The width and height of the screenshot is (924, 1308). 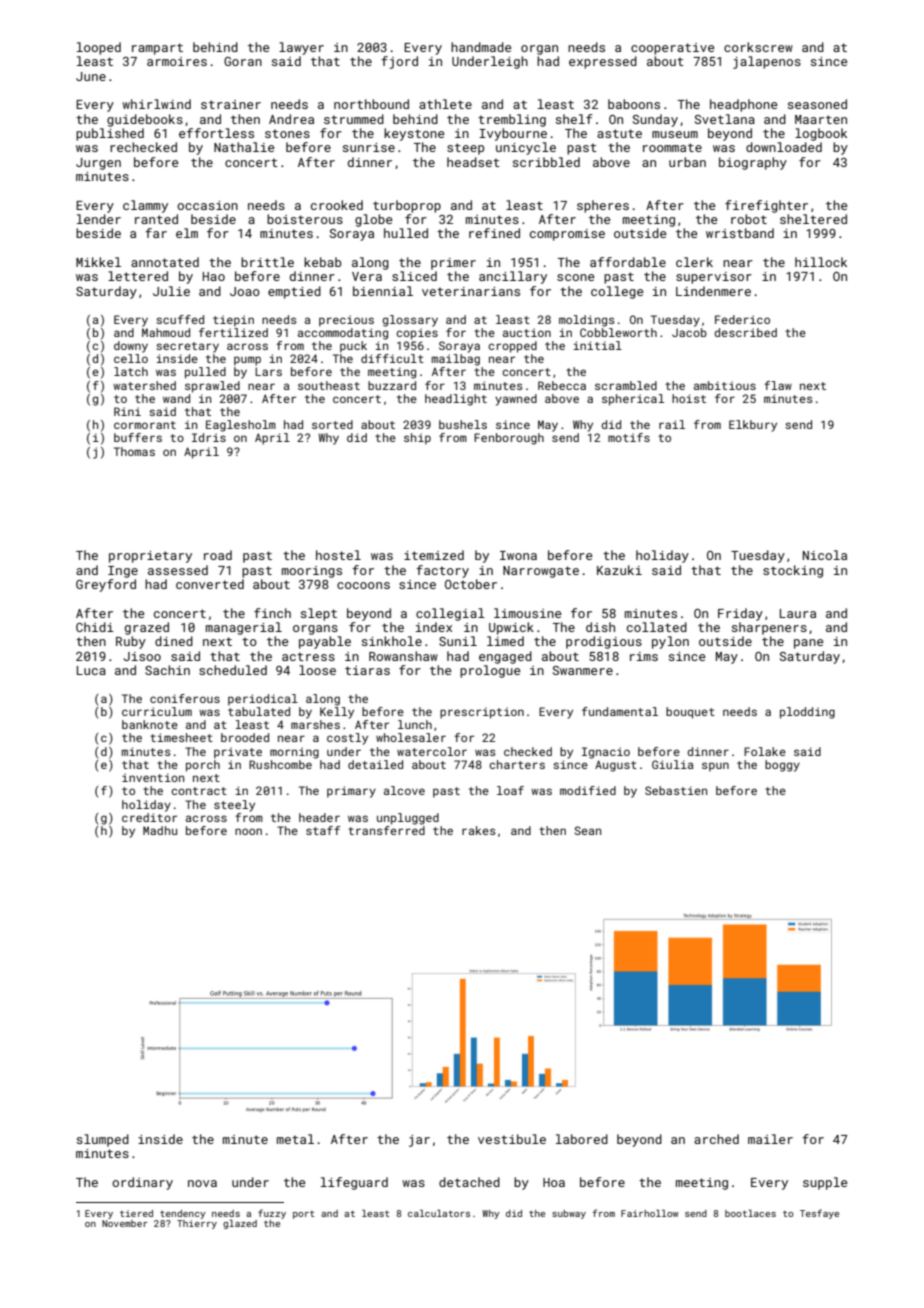 I want to click on bootlaces, so click(x=750, y=1213).
